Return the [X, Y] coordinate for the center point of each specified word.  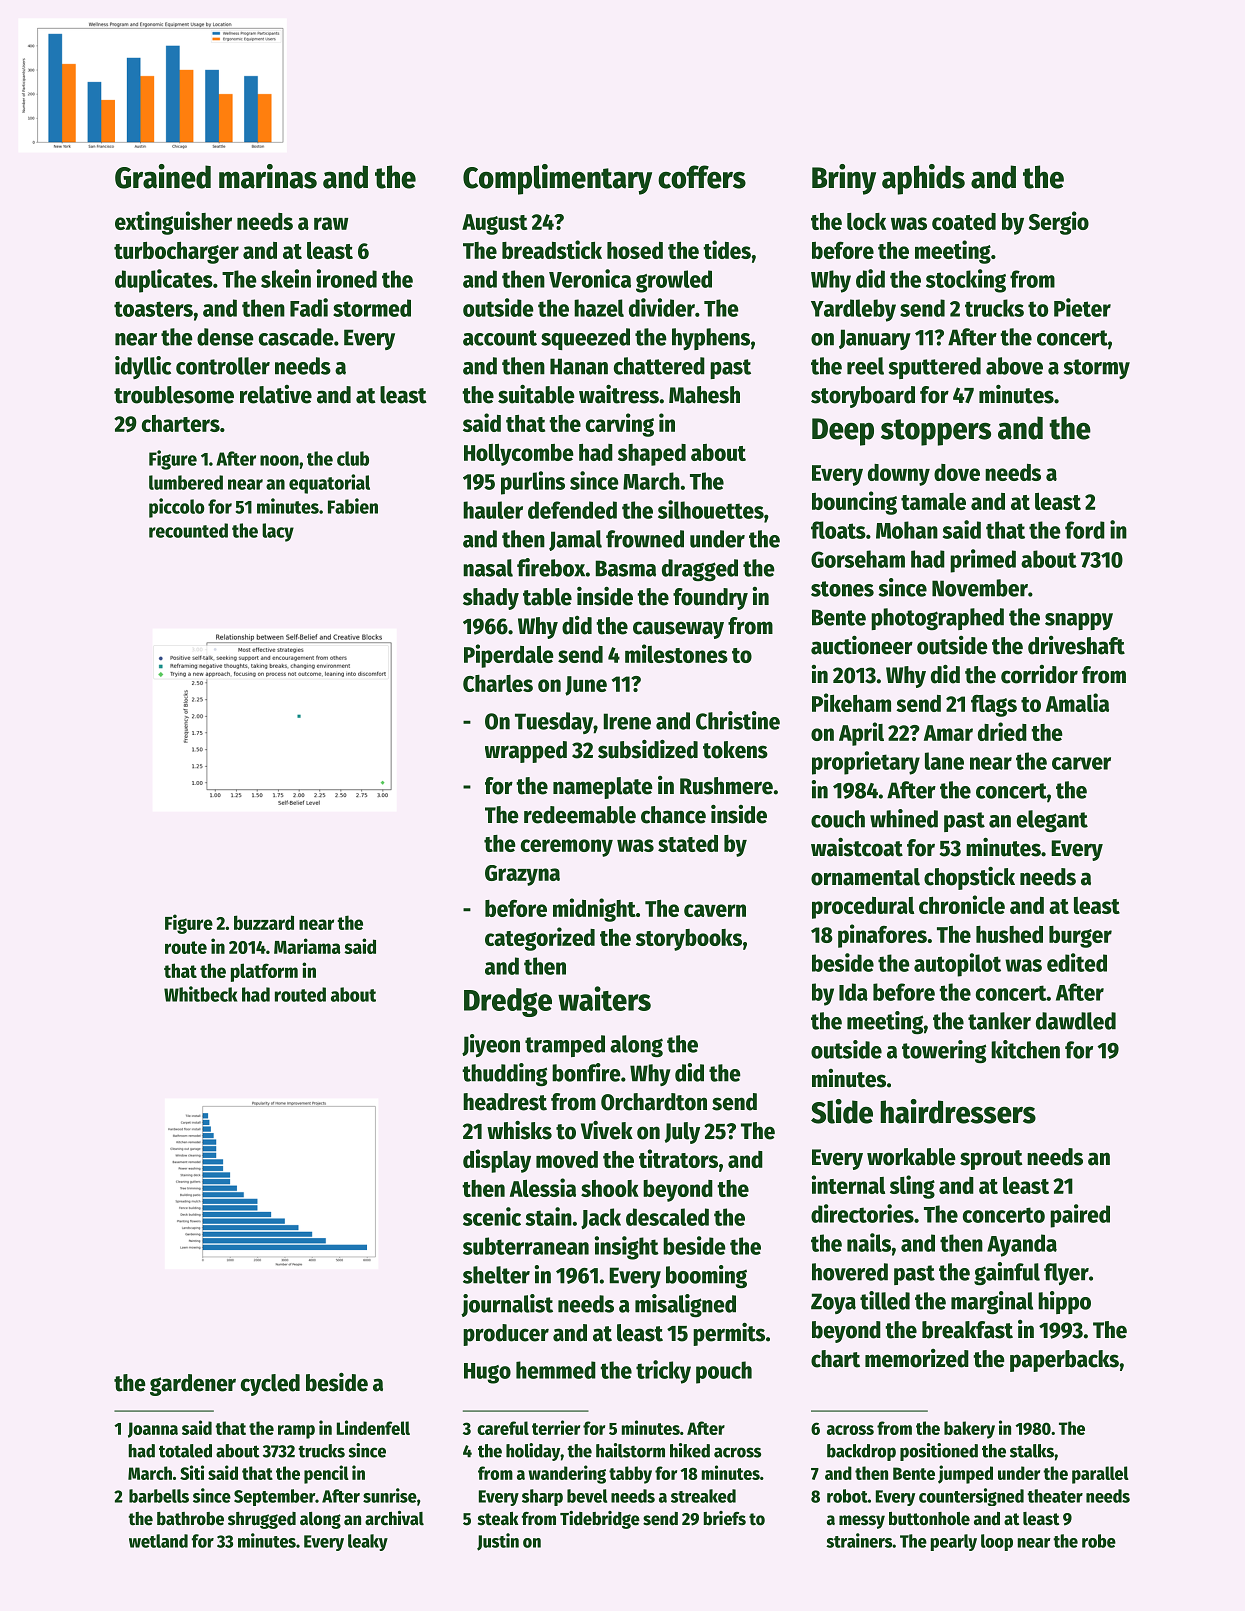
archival [394, 1518]
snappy [1079, 621]
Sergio [1059, 223]
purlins [533, 483]
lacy [278, 532]
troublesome [174, 395]
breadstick [552, 249]
